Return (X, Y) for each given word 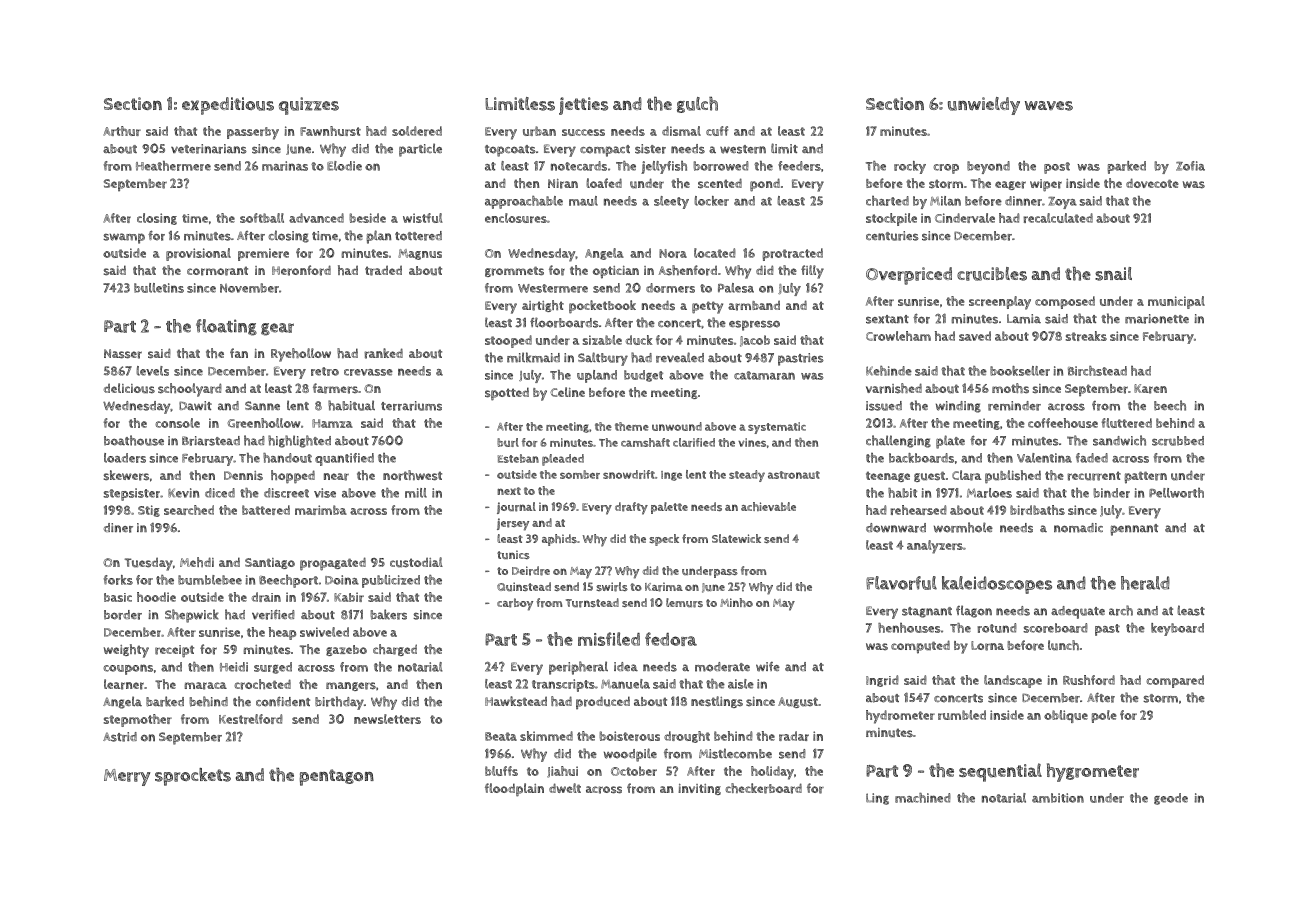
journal (516, 508)
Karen (1150, 389)
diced (220, 493)
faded (1092, 458)
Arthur (122, 131)
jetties (583, 106)
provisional (198, 254)
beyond (988, 167)
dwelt (565, 788)
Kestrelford (251, 719)
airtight (543, 306)
